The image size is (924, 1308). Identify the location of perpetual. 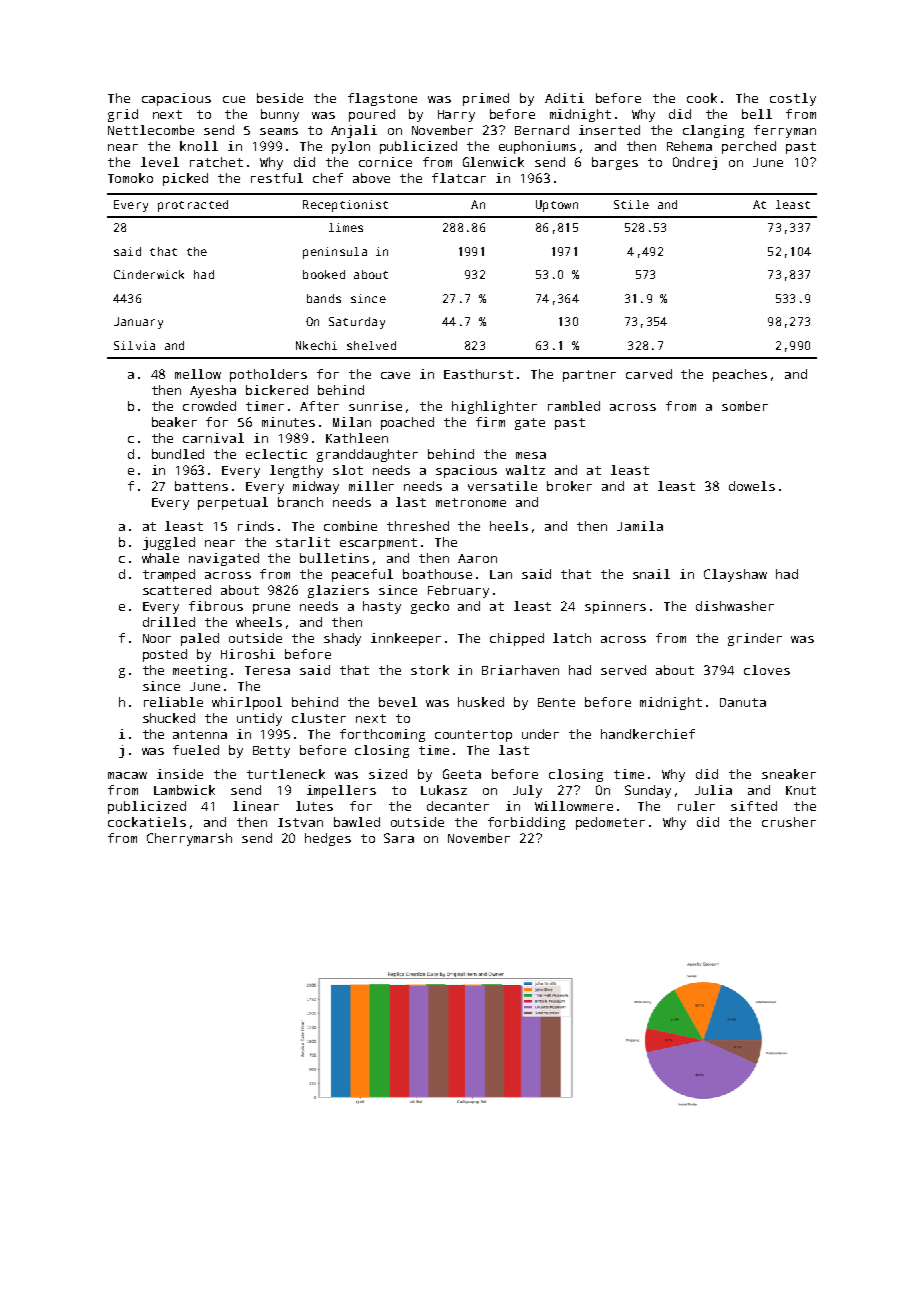
(233, 503).
